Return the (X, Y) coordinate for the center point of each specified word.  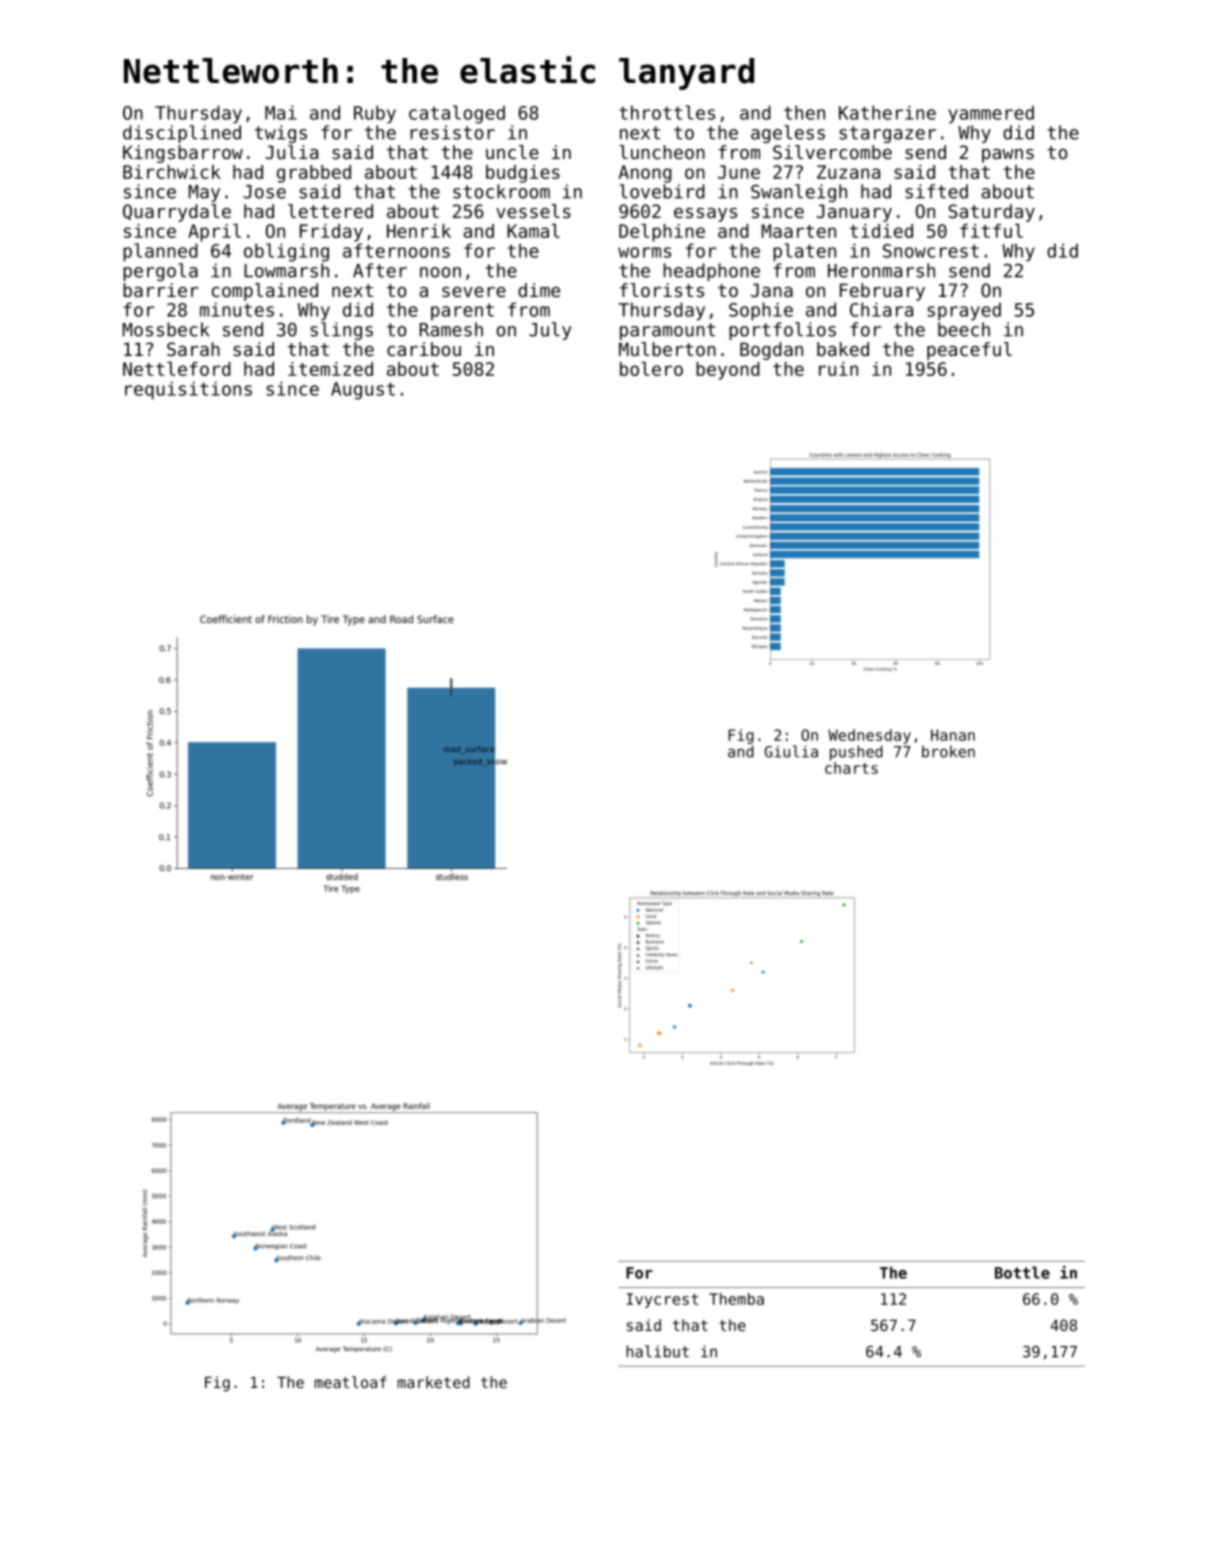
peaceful (969, 351)
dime (539, 290)
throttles (667, 112)
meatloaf (351, 1382)
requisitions (188, 390)
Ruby (375, 114)
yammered (991, 114)
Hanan (953, 735)
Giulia (791, 751)
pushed (856, 753)
